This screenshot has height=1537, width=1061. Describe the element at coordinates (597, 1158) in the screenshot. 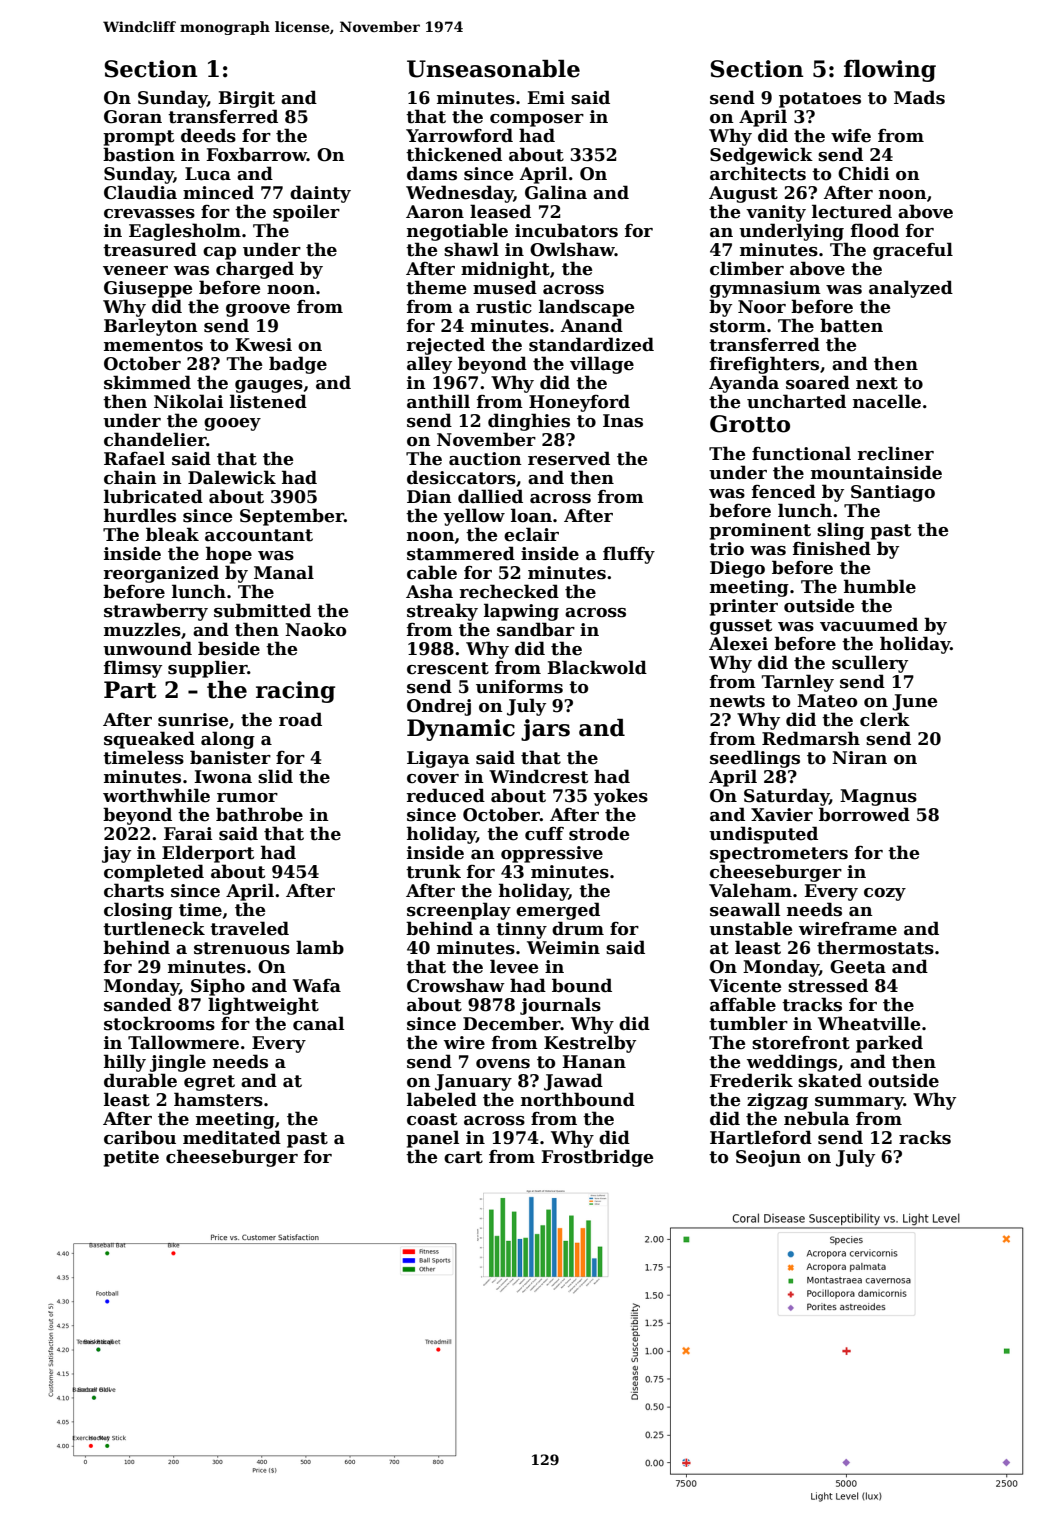

I see `Frostbridge` at that location.
